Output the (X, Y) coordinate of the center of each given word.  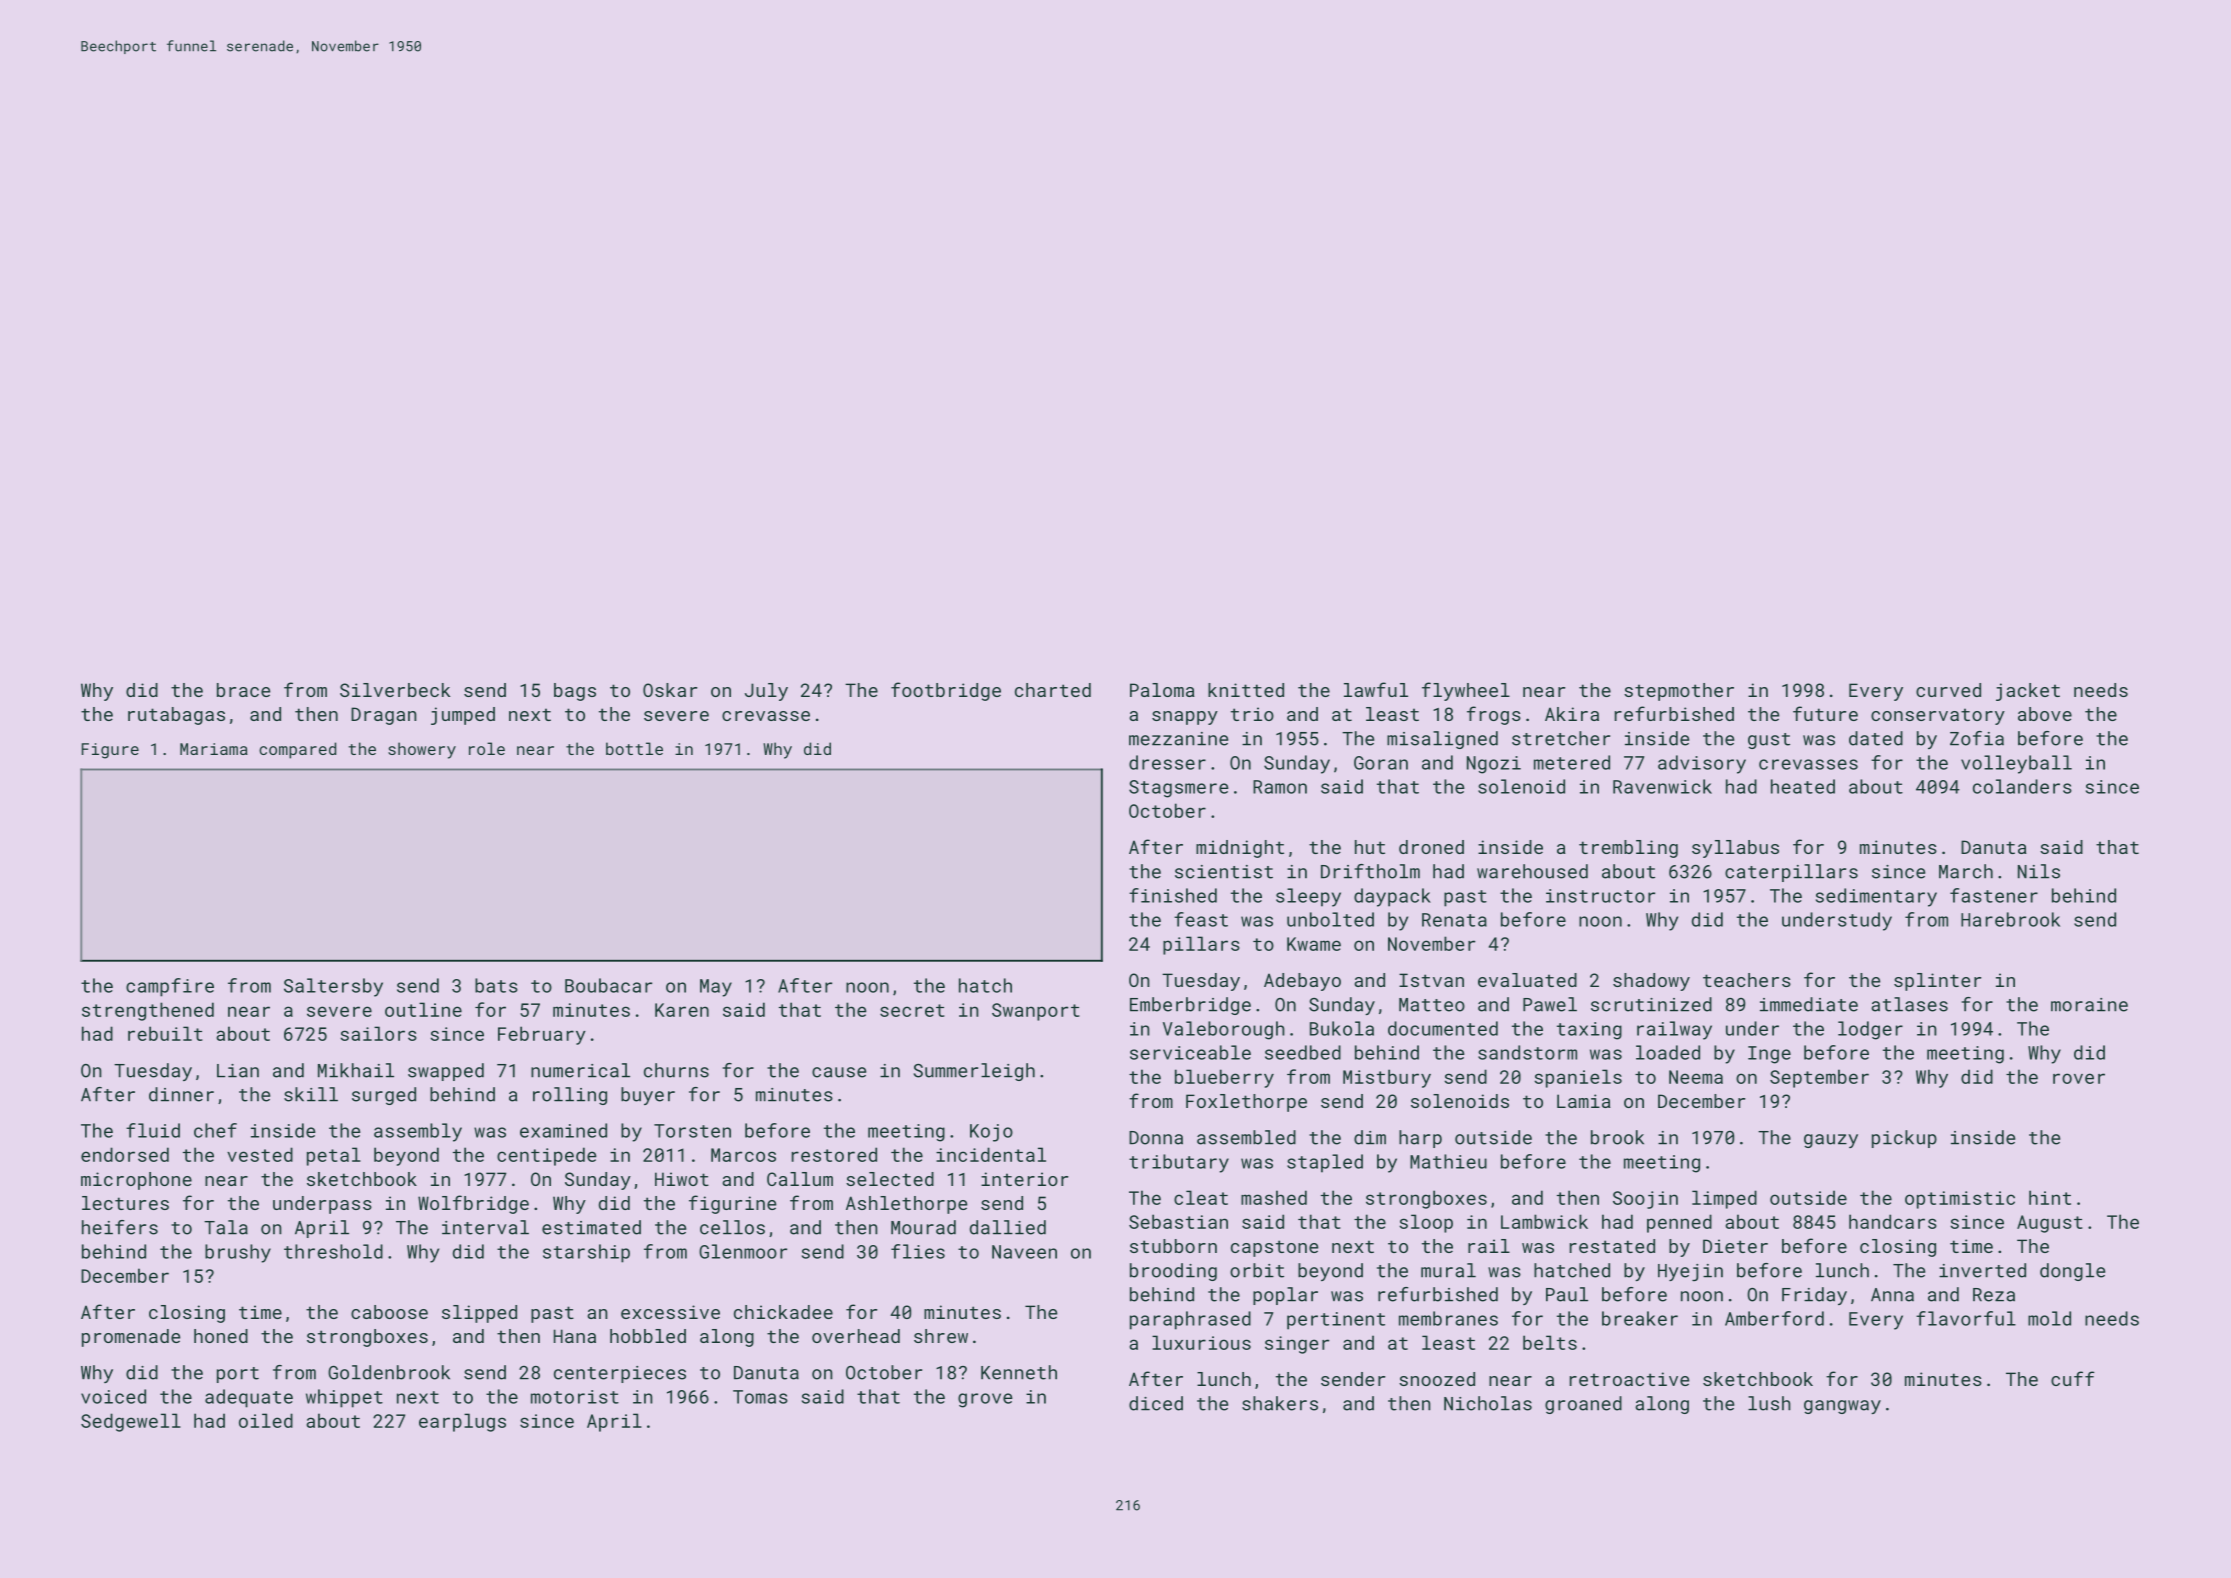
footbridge (946, 691)
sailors (378, 1033)
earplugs (462, 1422)
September (1819, 1078)
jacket (2028, 692)
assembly (418, 1132)
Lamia (1584, 1101)
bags (575, 692)
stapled (1325, 1163)
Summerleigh (974, 1072)
